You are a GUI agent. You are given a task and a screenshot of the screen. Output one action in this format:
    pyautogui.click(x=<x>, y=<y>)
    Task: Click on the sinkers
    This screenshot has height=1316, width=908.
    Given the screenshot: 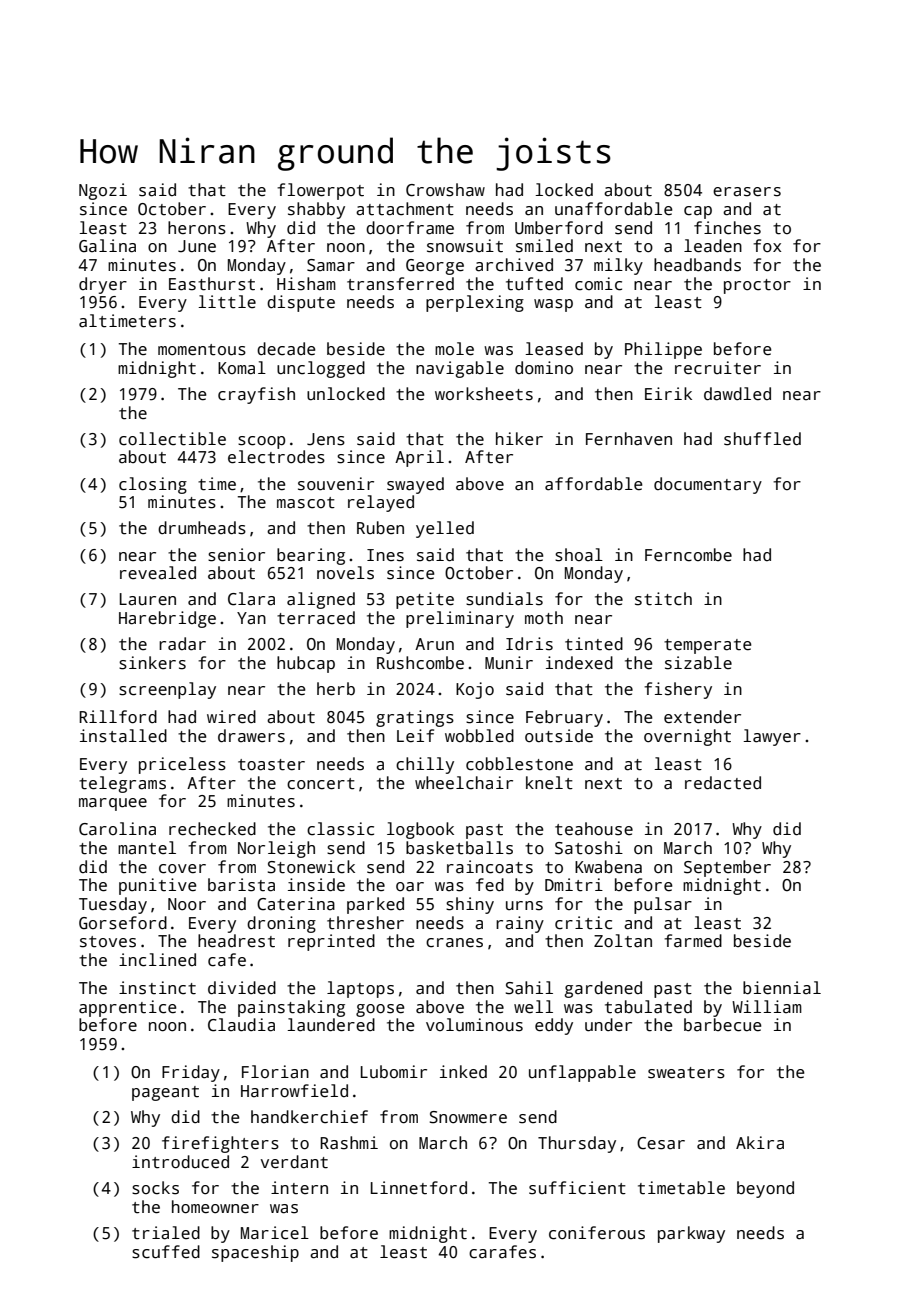 What is the action you would take?
    pyautogui.click(x=152, y=663)
